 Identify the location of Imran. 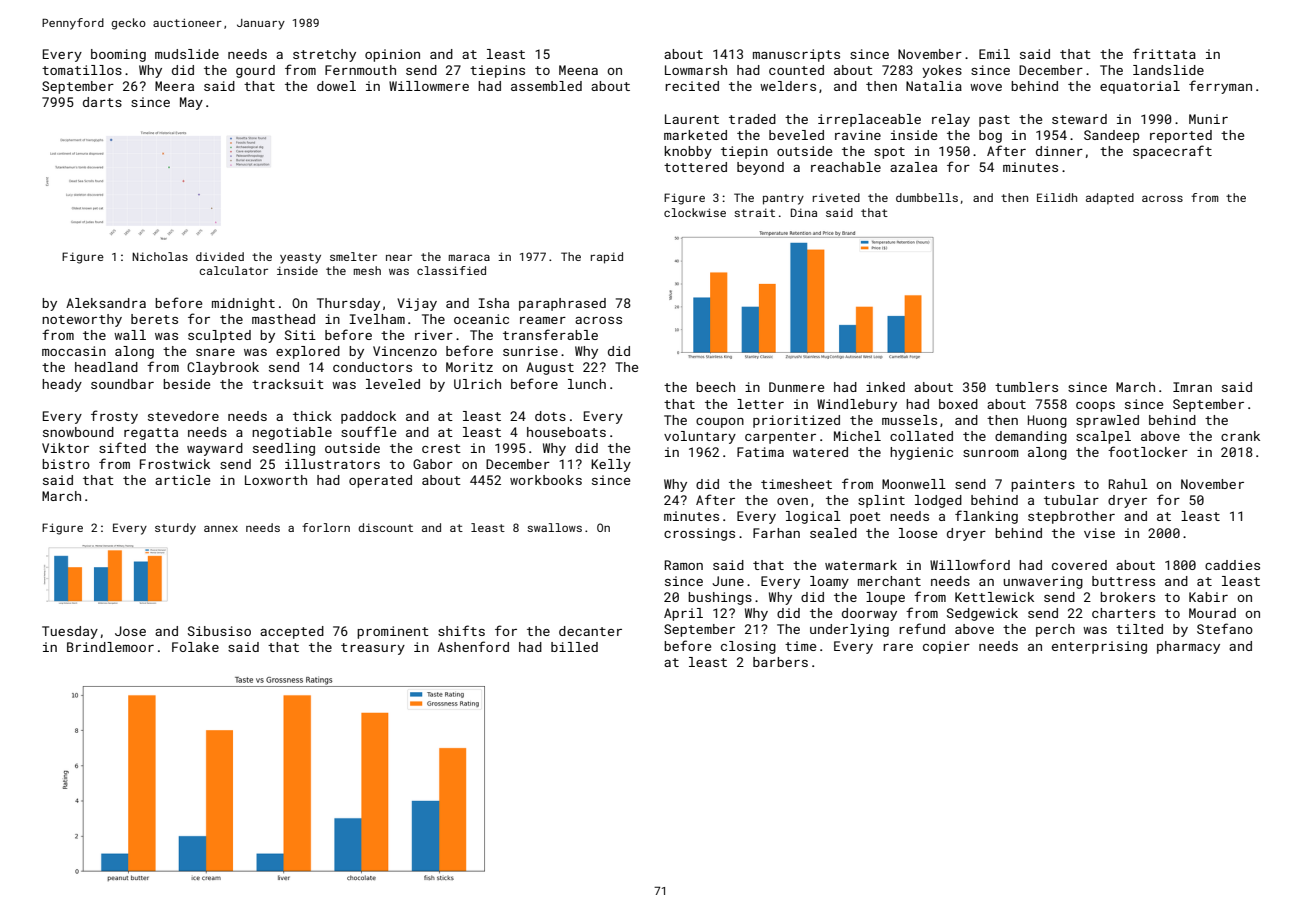
(1192, 387).
